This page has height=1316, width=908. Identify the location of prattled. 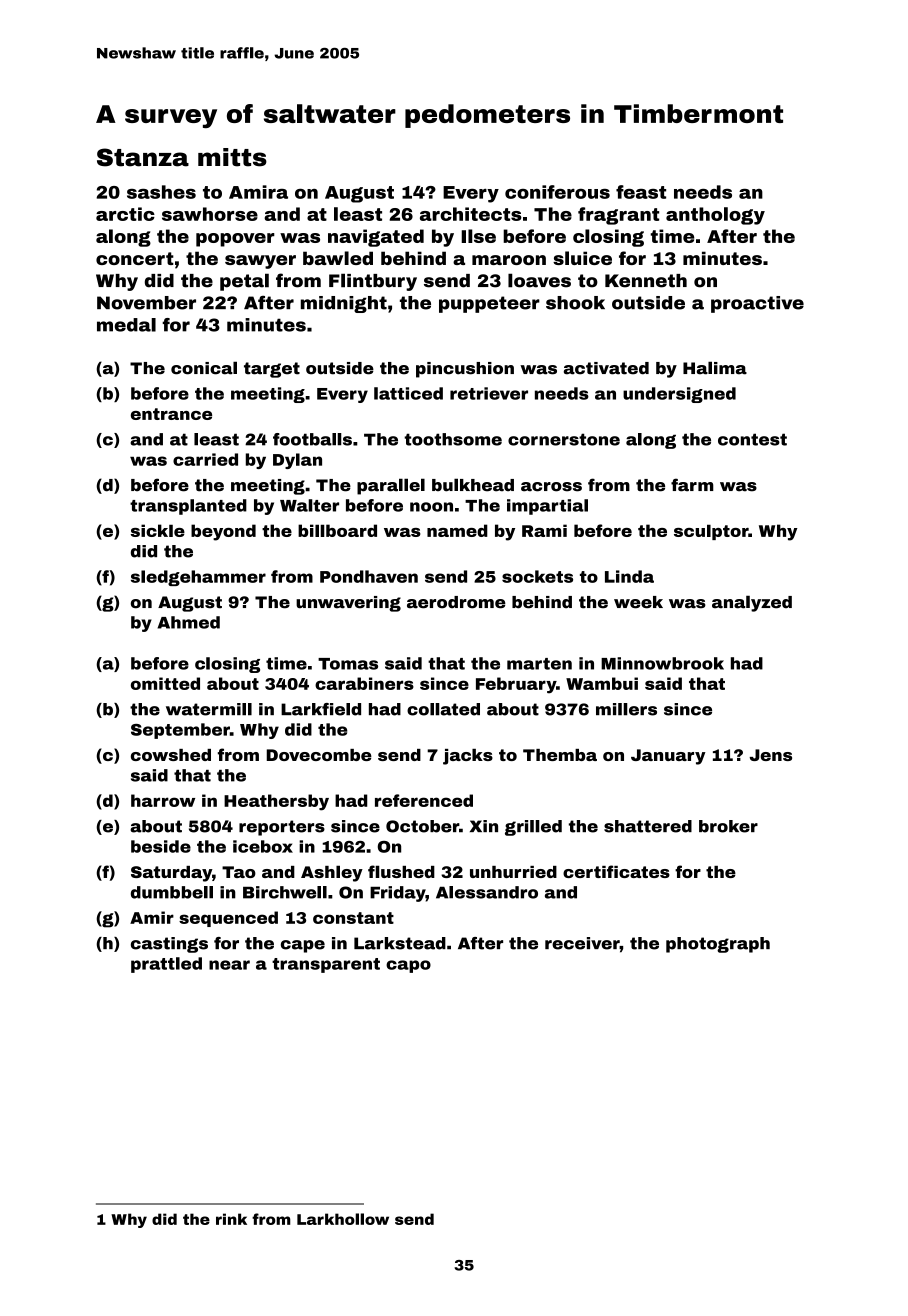
(166, 965).
